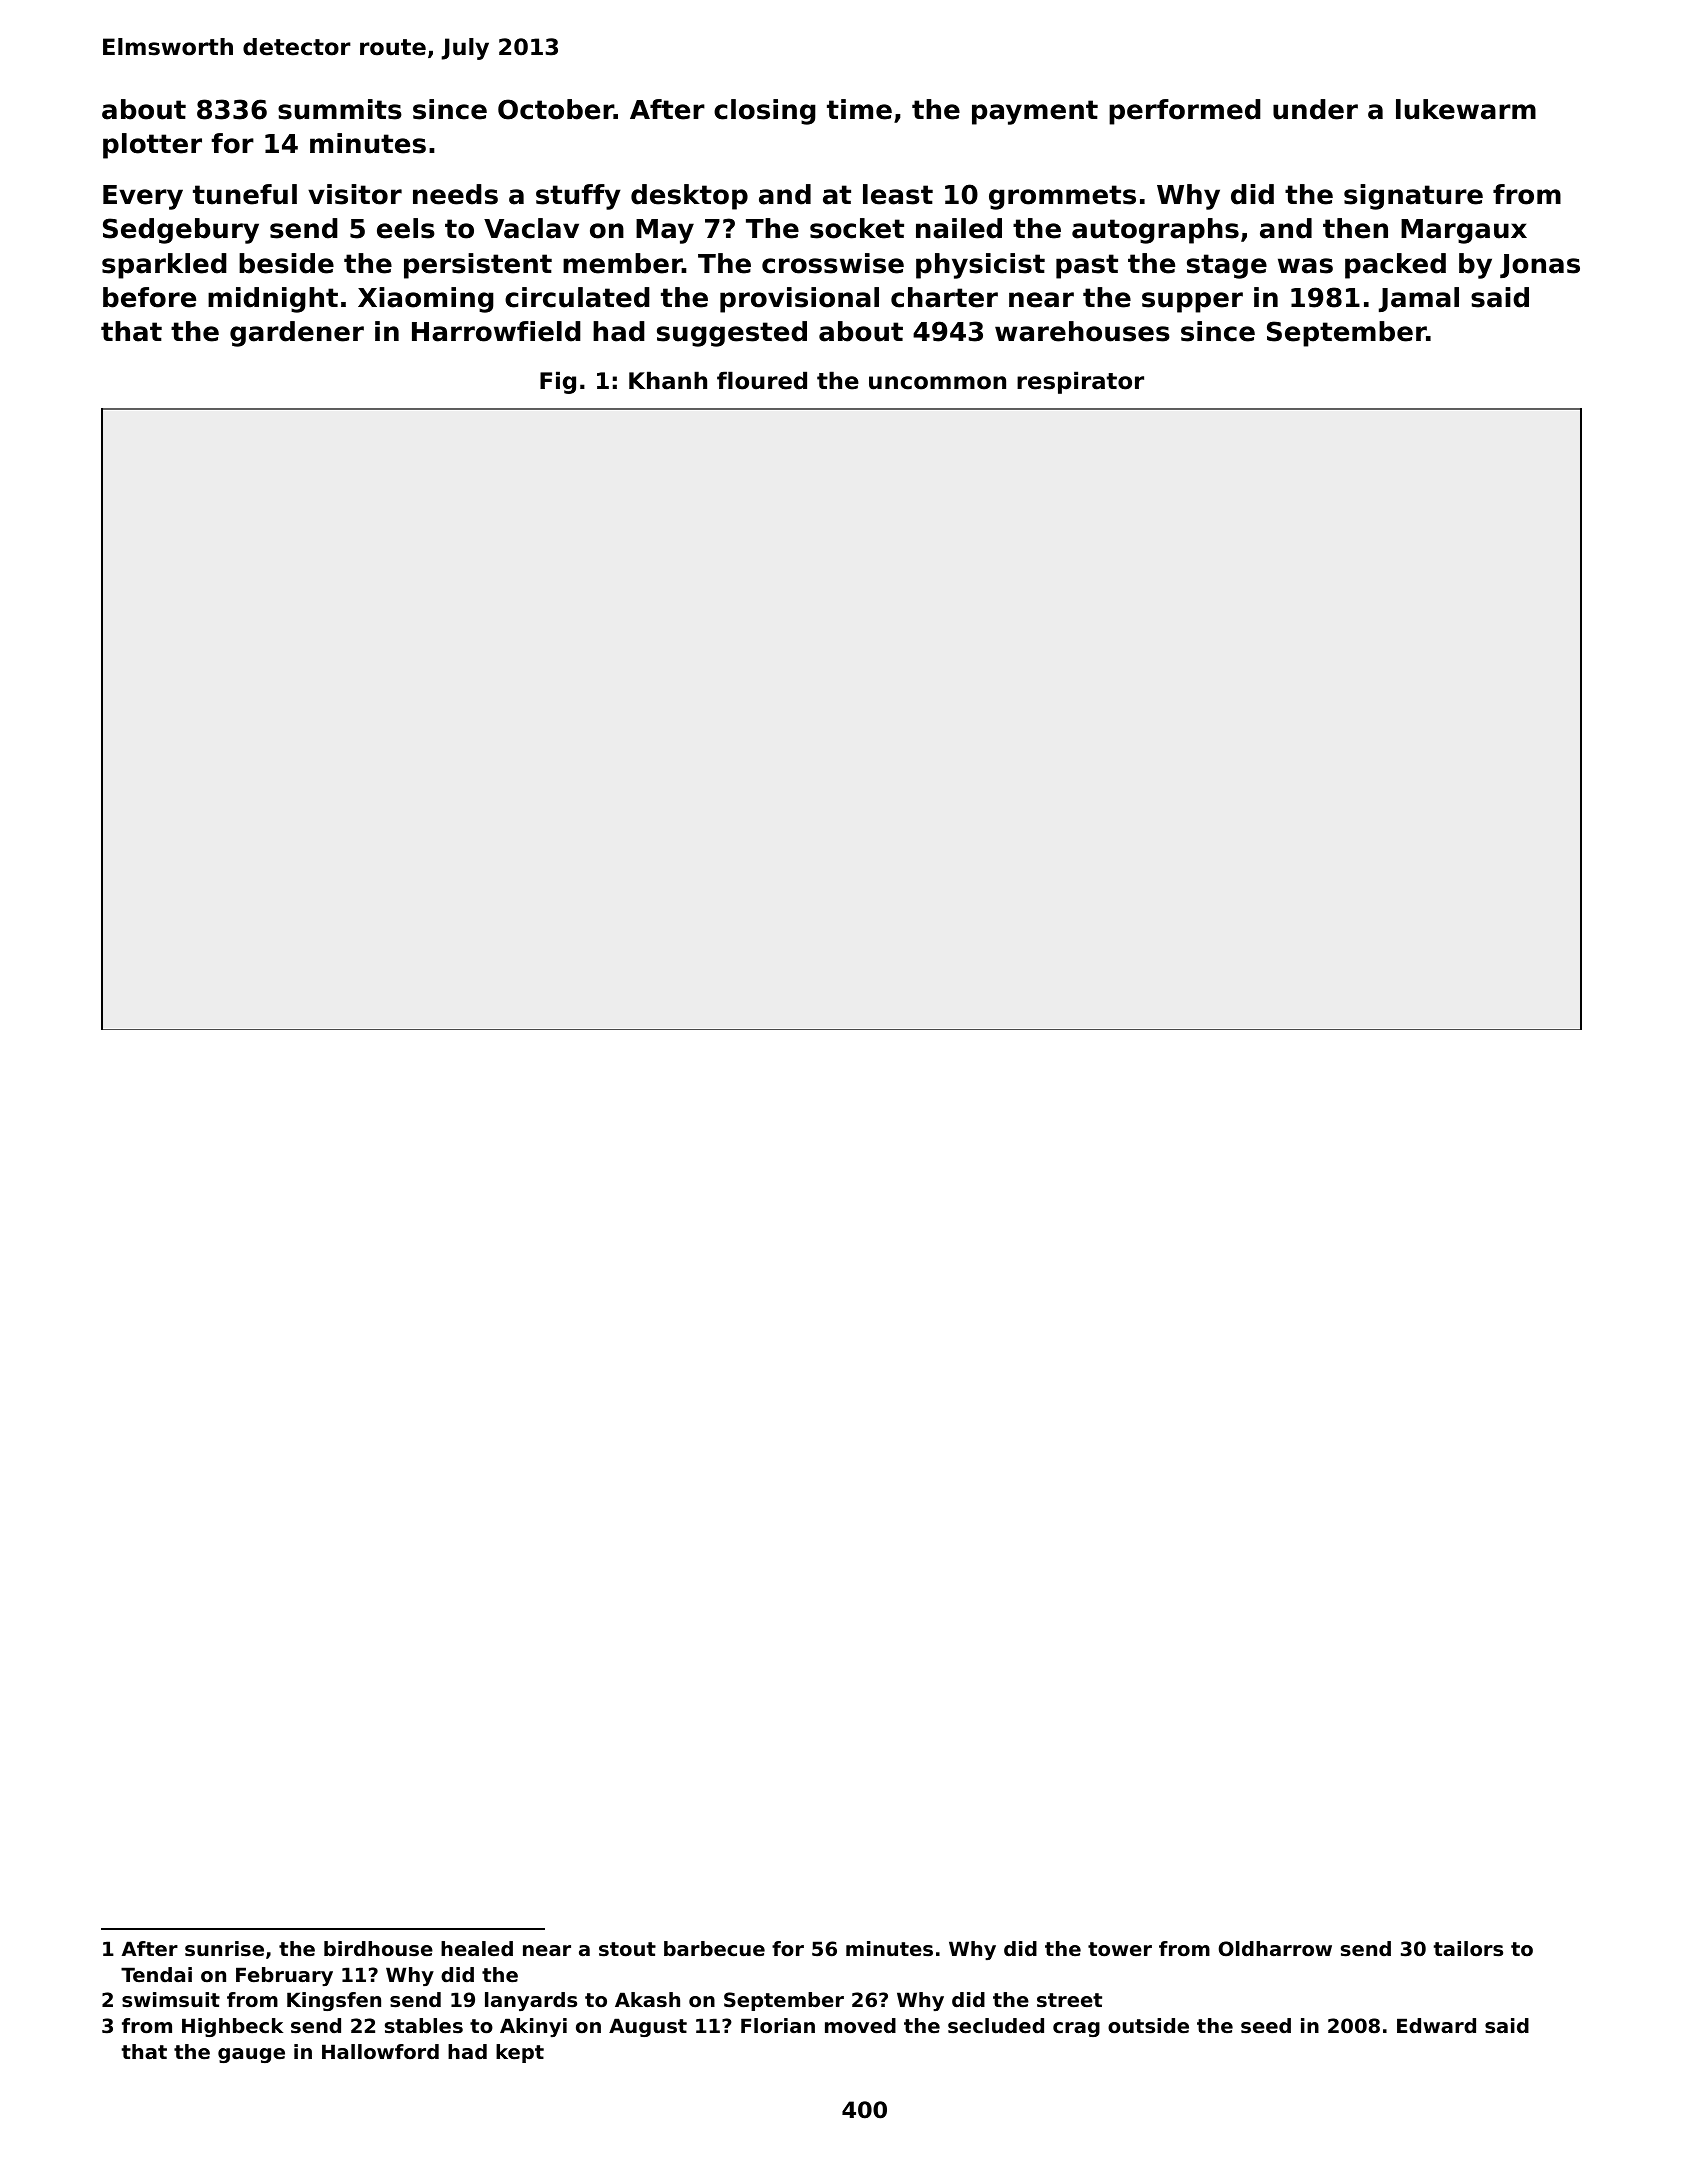  What do you see at coordinates (1436, 2026) in the screenshot?
I see `Edward` at bounding box center [1436, 2026].
